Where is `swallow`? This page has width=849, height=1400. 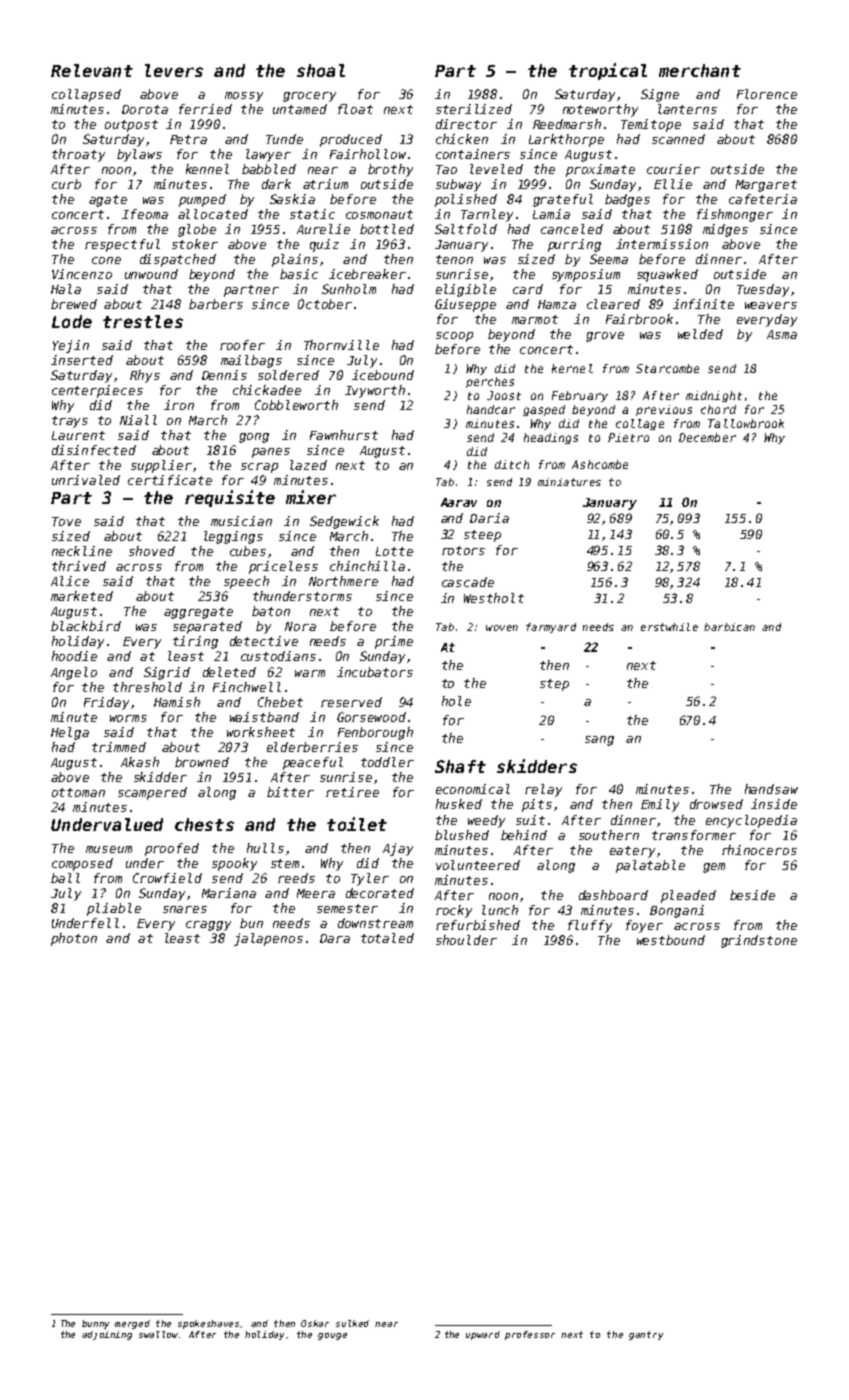 swallow is located at coordinates (158, 1334).
